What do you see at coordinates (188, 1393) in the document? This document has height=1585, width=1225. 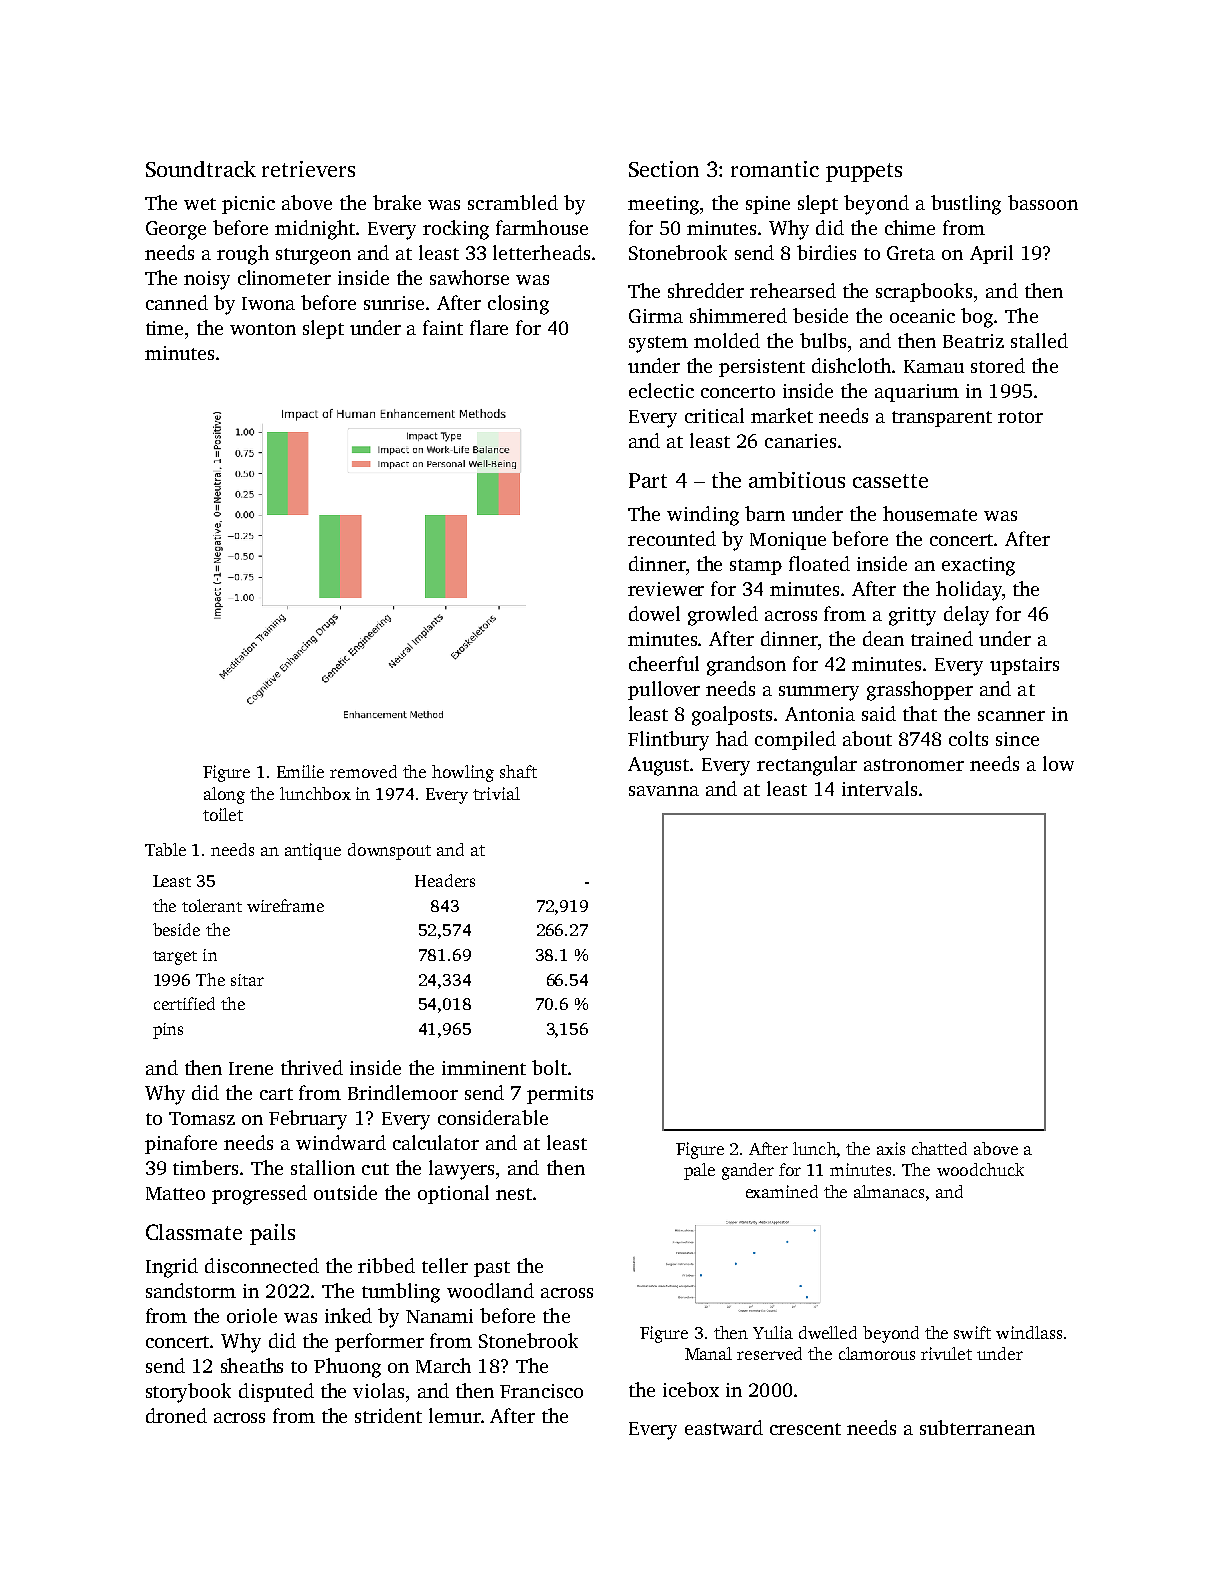 I see `storybook` at bounding box center [188, 1393].
